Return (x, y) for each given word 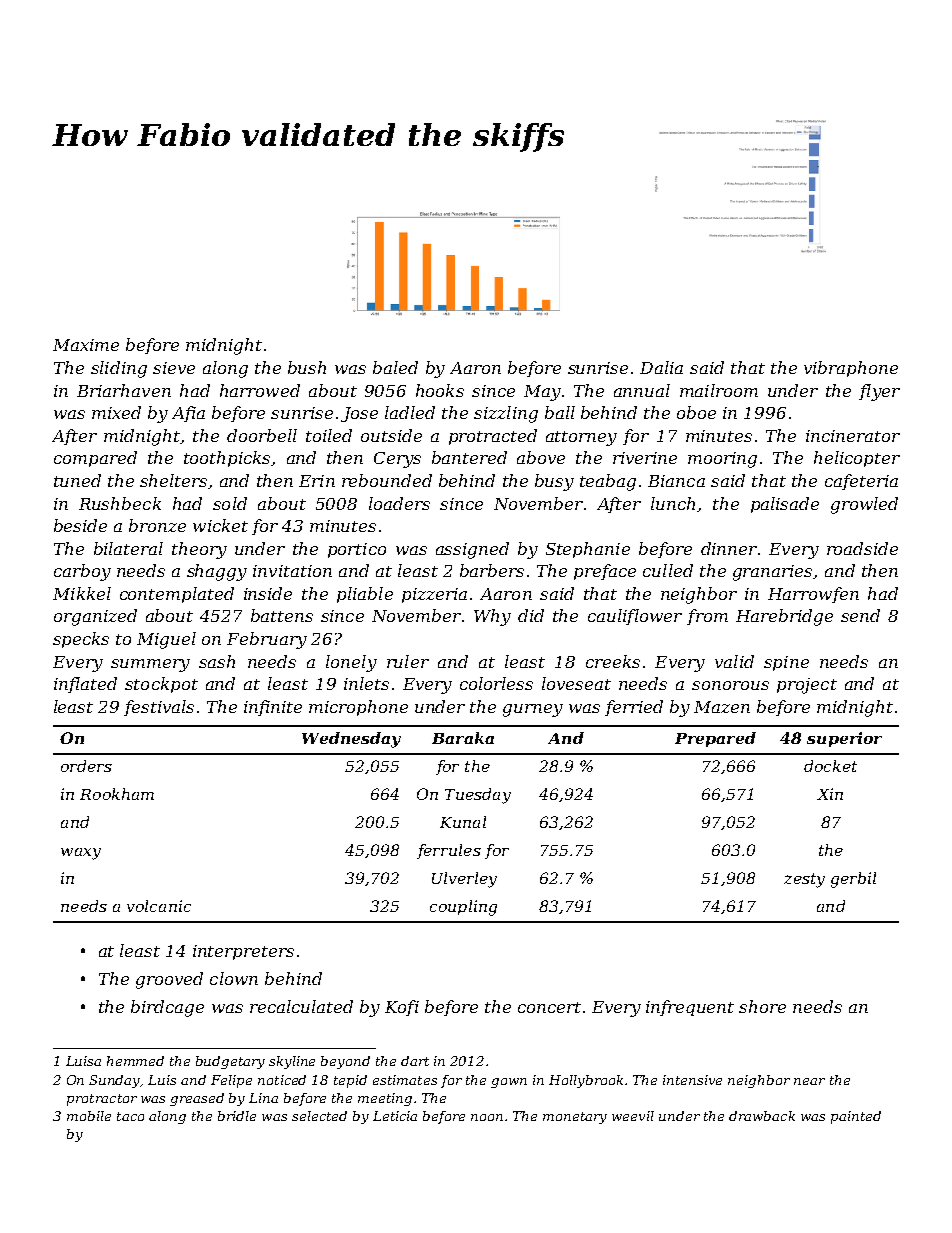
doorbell (262, 435)
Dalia (661, 367)
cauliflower (635, 617)
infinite (273, 708)
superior (844, 739)
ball (560, 412)
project (807, 686)
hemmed (135, 1061)
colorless (496, 683)
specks (81, 640)
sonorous (730, 685)
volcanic (159, 906)
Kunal (463, 822)
